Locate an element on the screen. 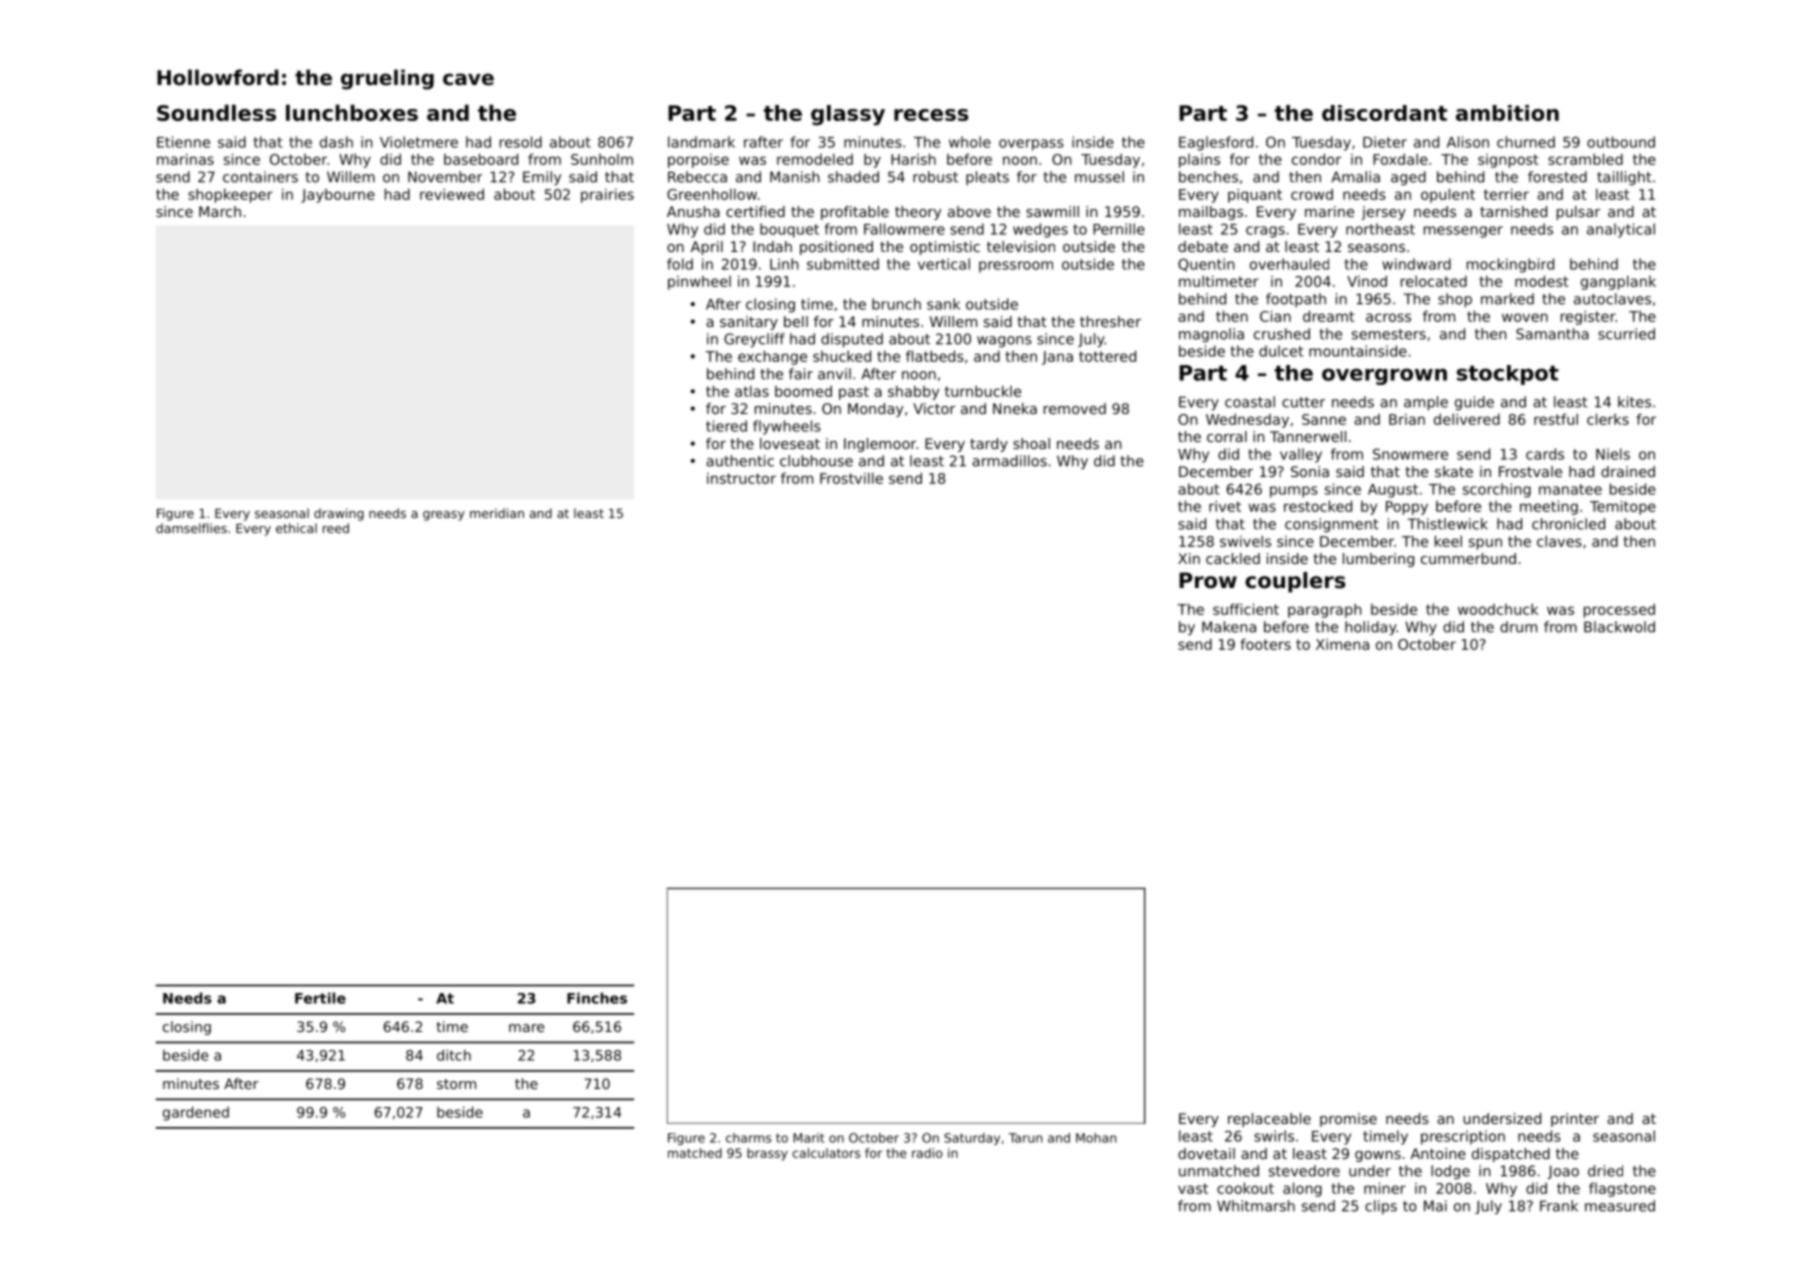 The height and width of the screenshot is (1281, 1812). outbound is located at coordinates (1621, 142).
